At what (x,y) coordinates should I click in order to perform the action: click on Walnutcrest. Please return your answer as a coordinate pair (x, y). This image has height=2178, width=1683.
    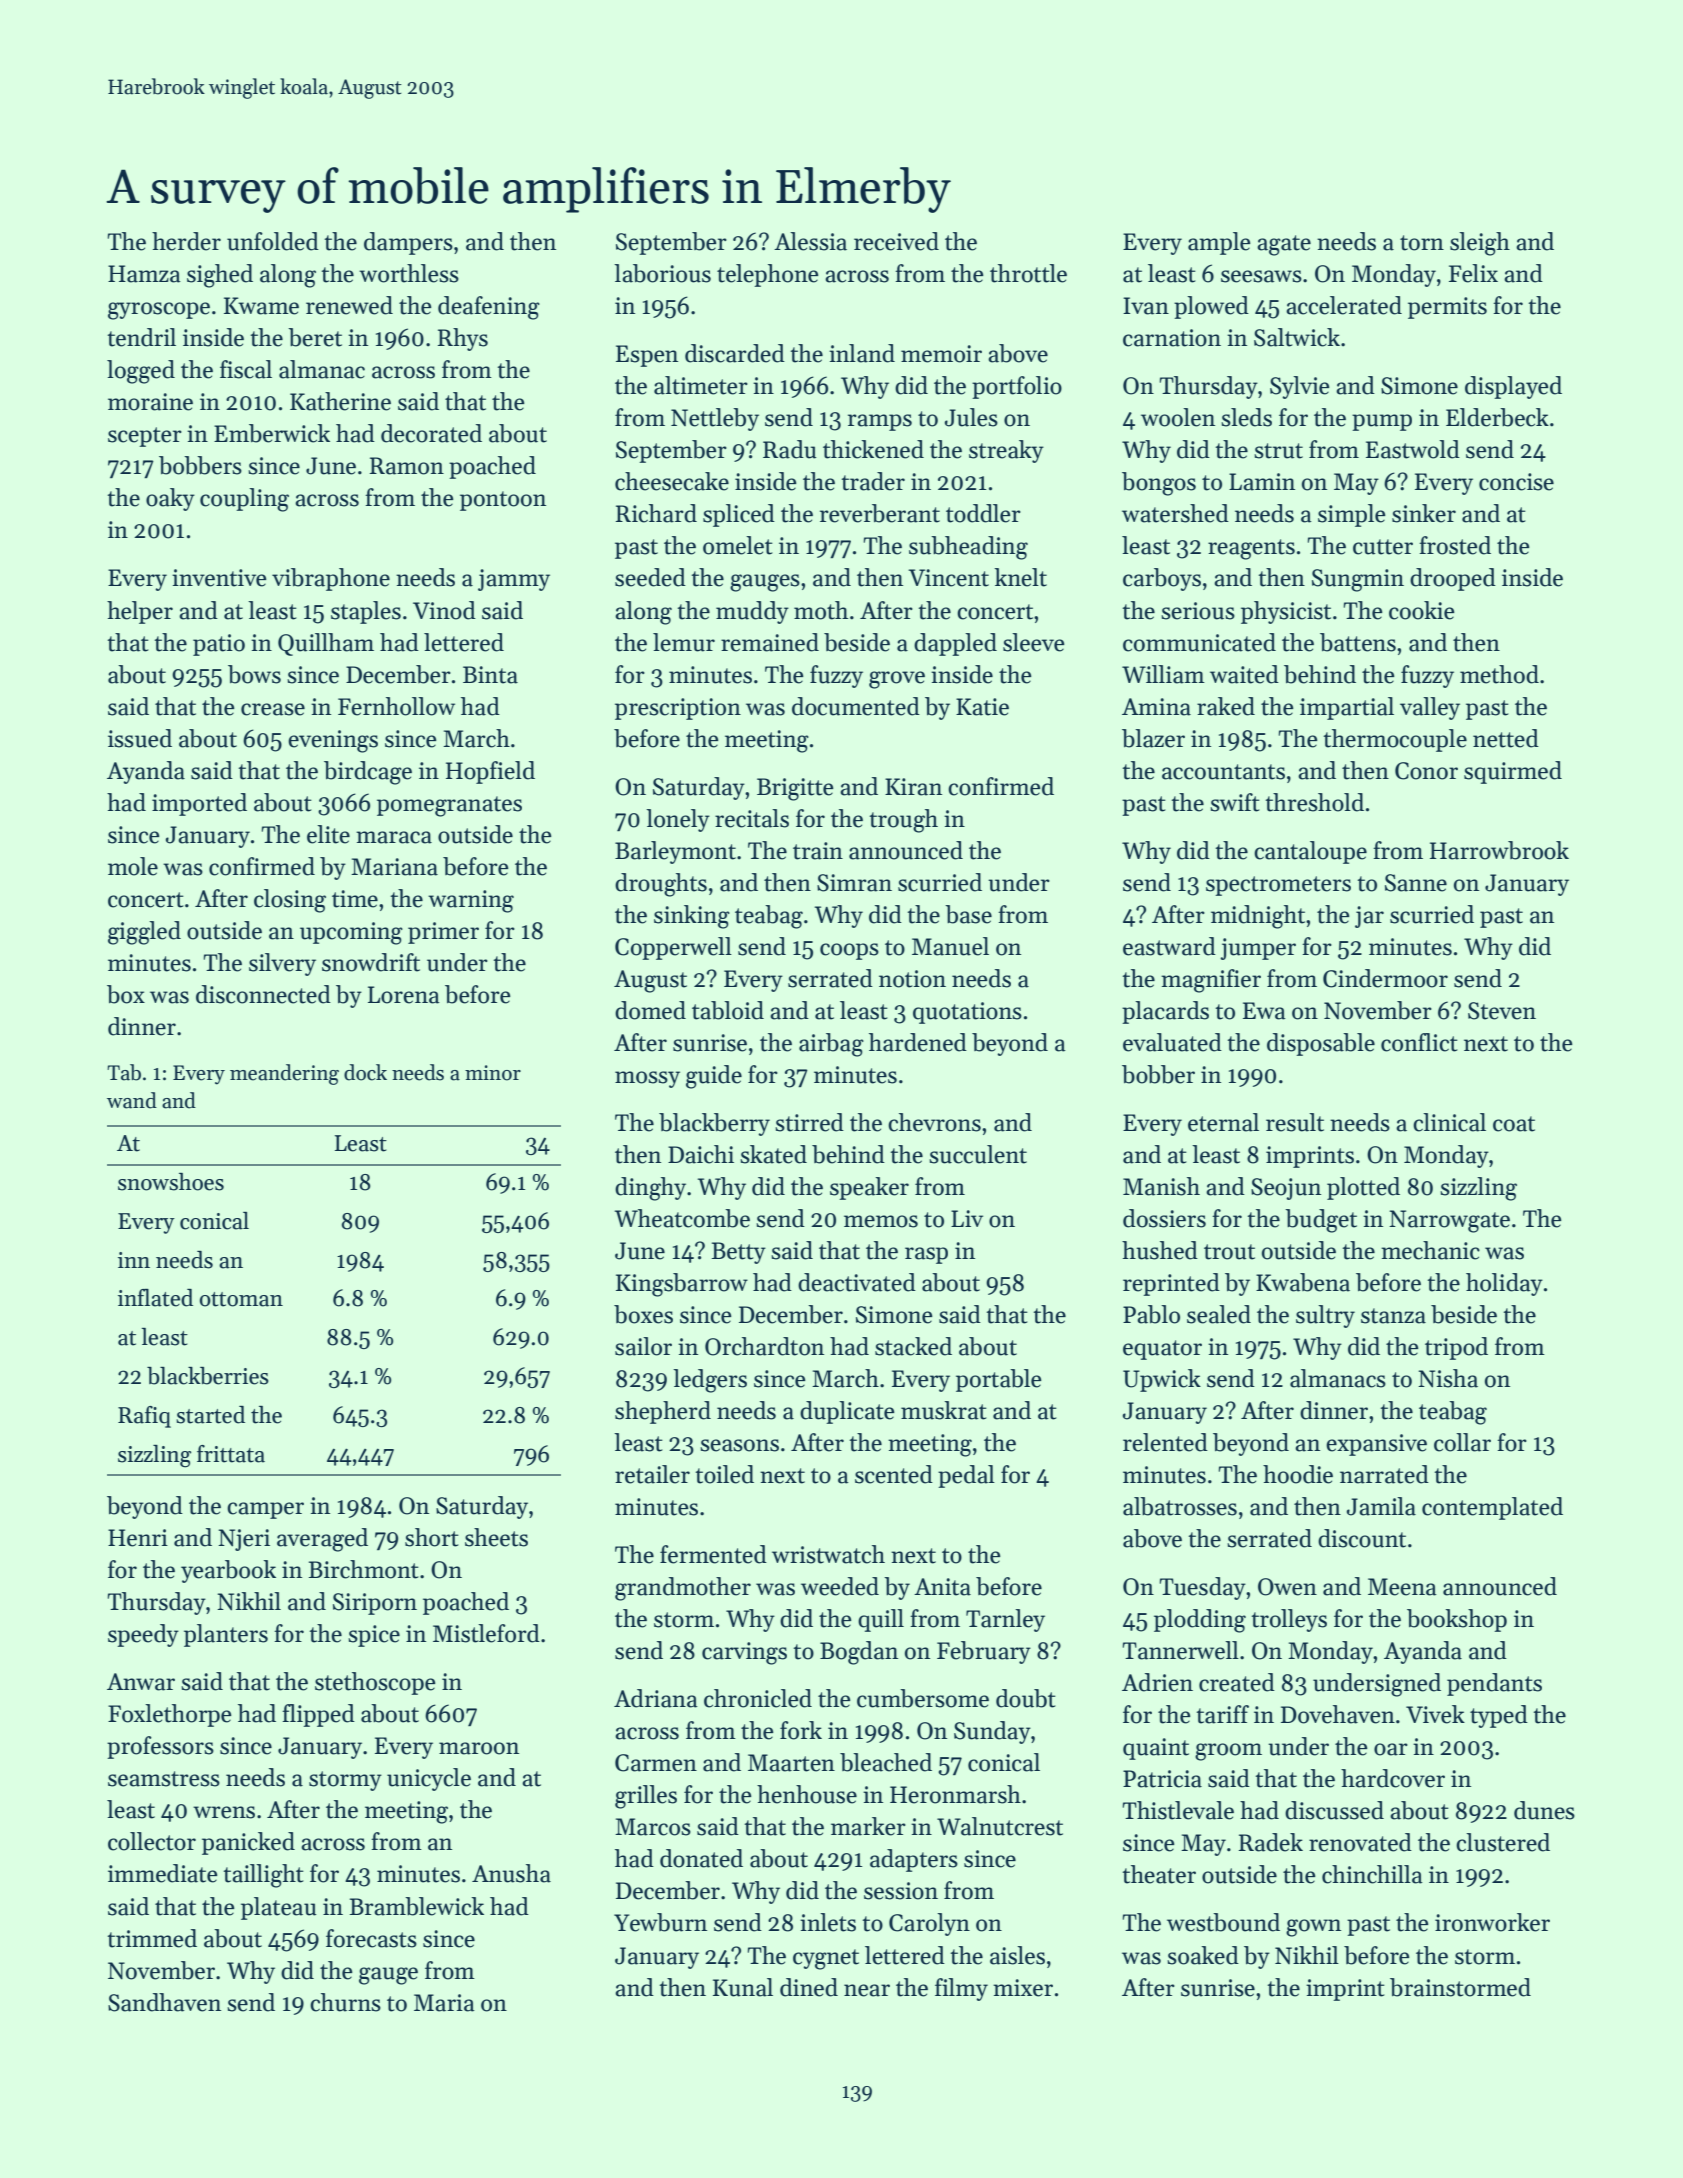
    Looking at the image, I should click on (1000, 1826).
